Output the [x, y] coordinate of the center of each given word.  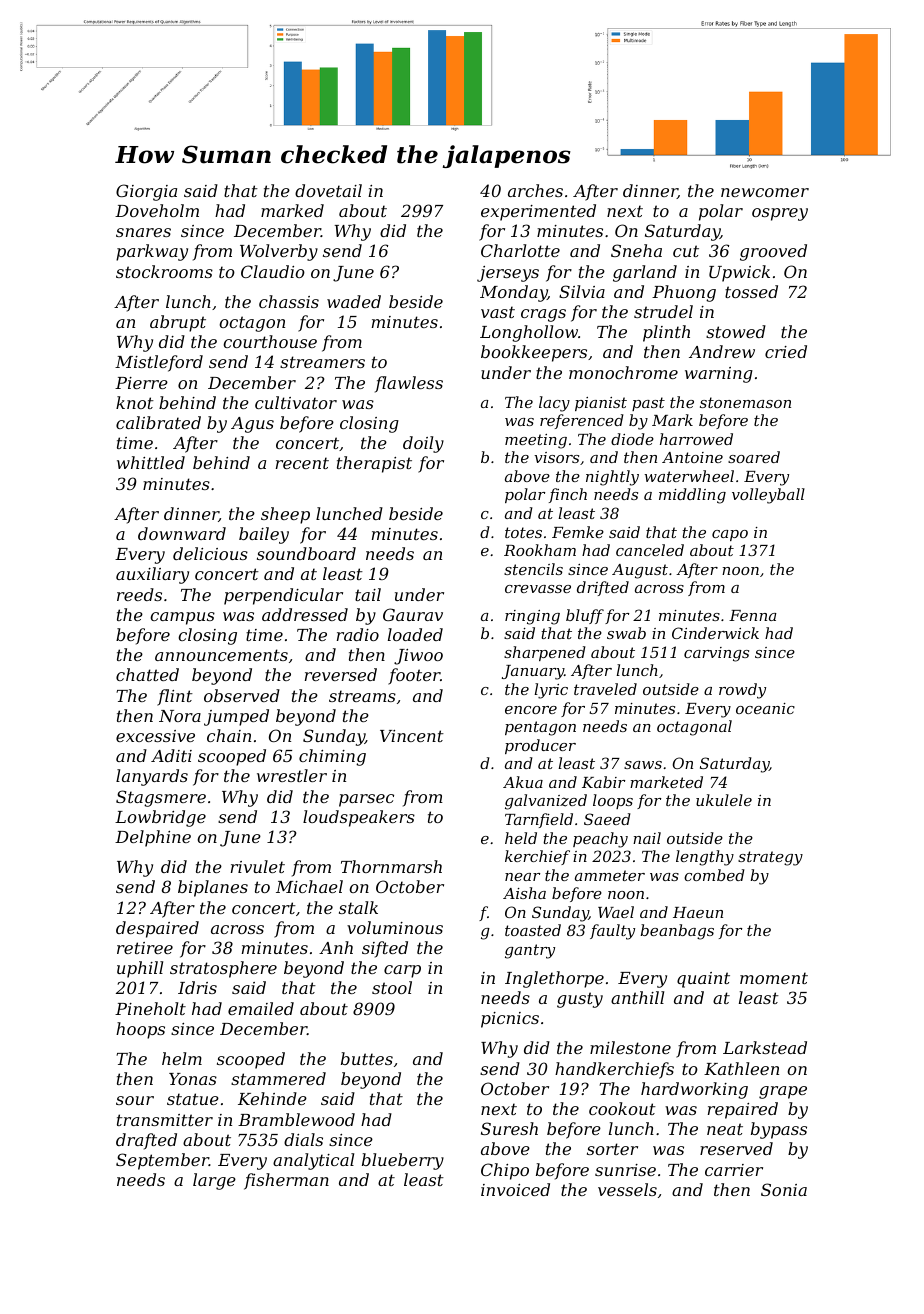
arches [535, 190]
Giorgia [146, 192]
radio [358, 634]
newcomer [765, 192]
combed [714, 875]
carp [402, 971]
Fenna [753, 615]
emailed [261, 1008]
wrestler [292, 775]
